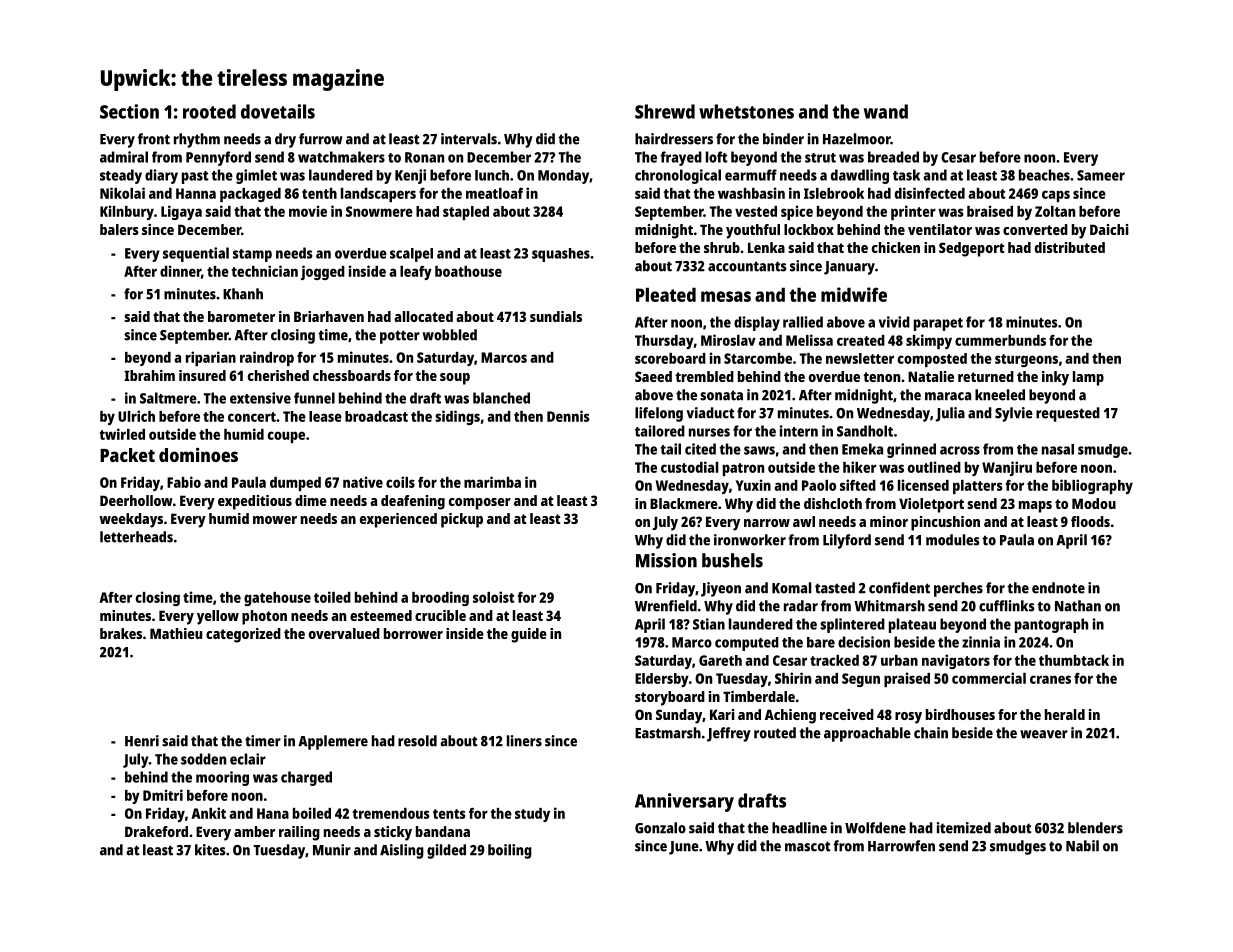  I want to click on Wrenfield, so click(666, 606).
